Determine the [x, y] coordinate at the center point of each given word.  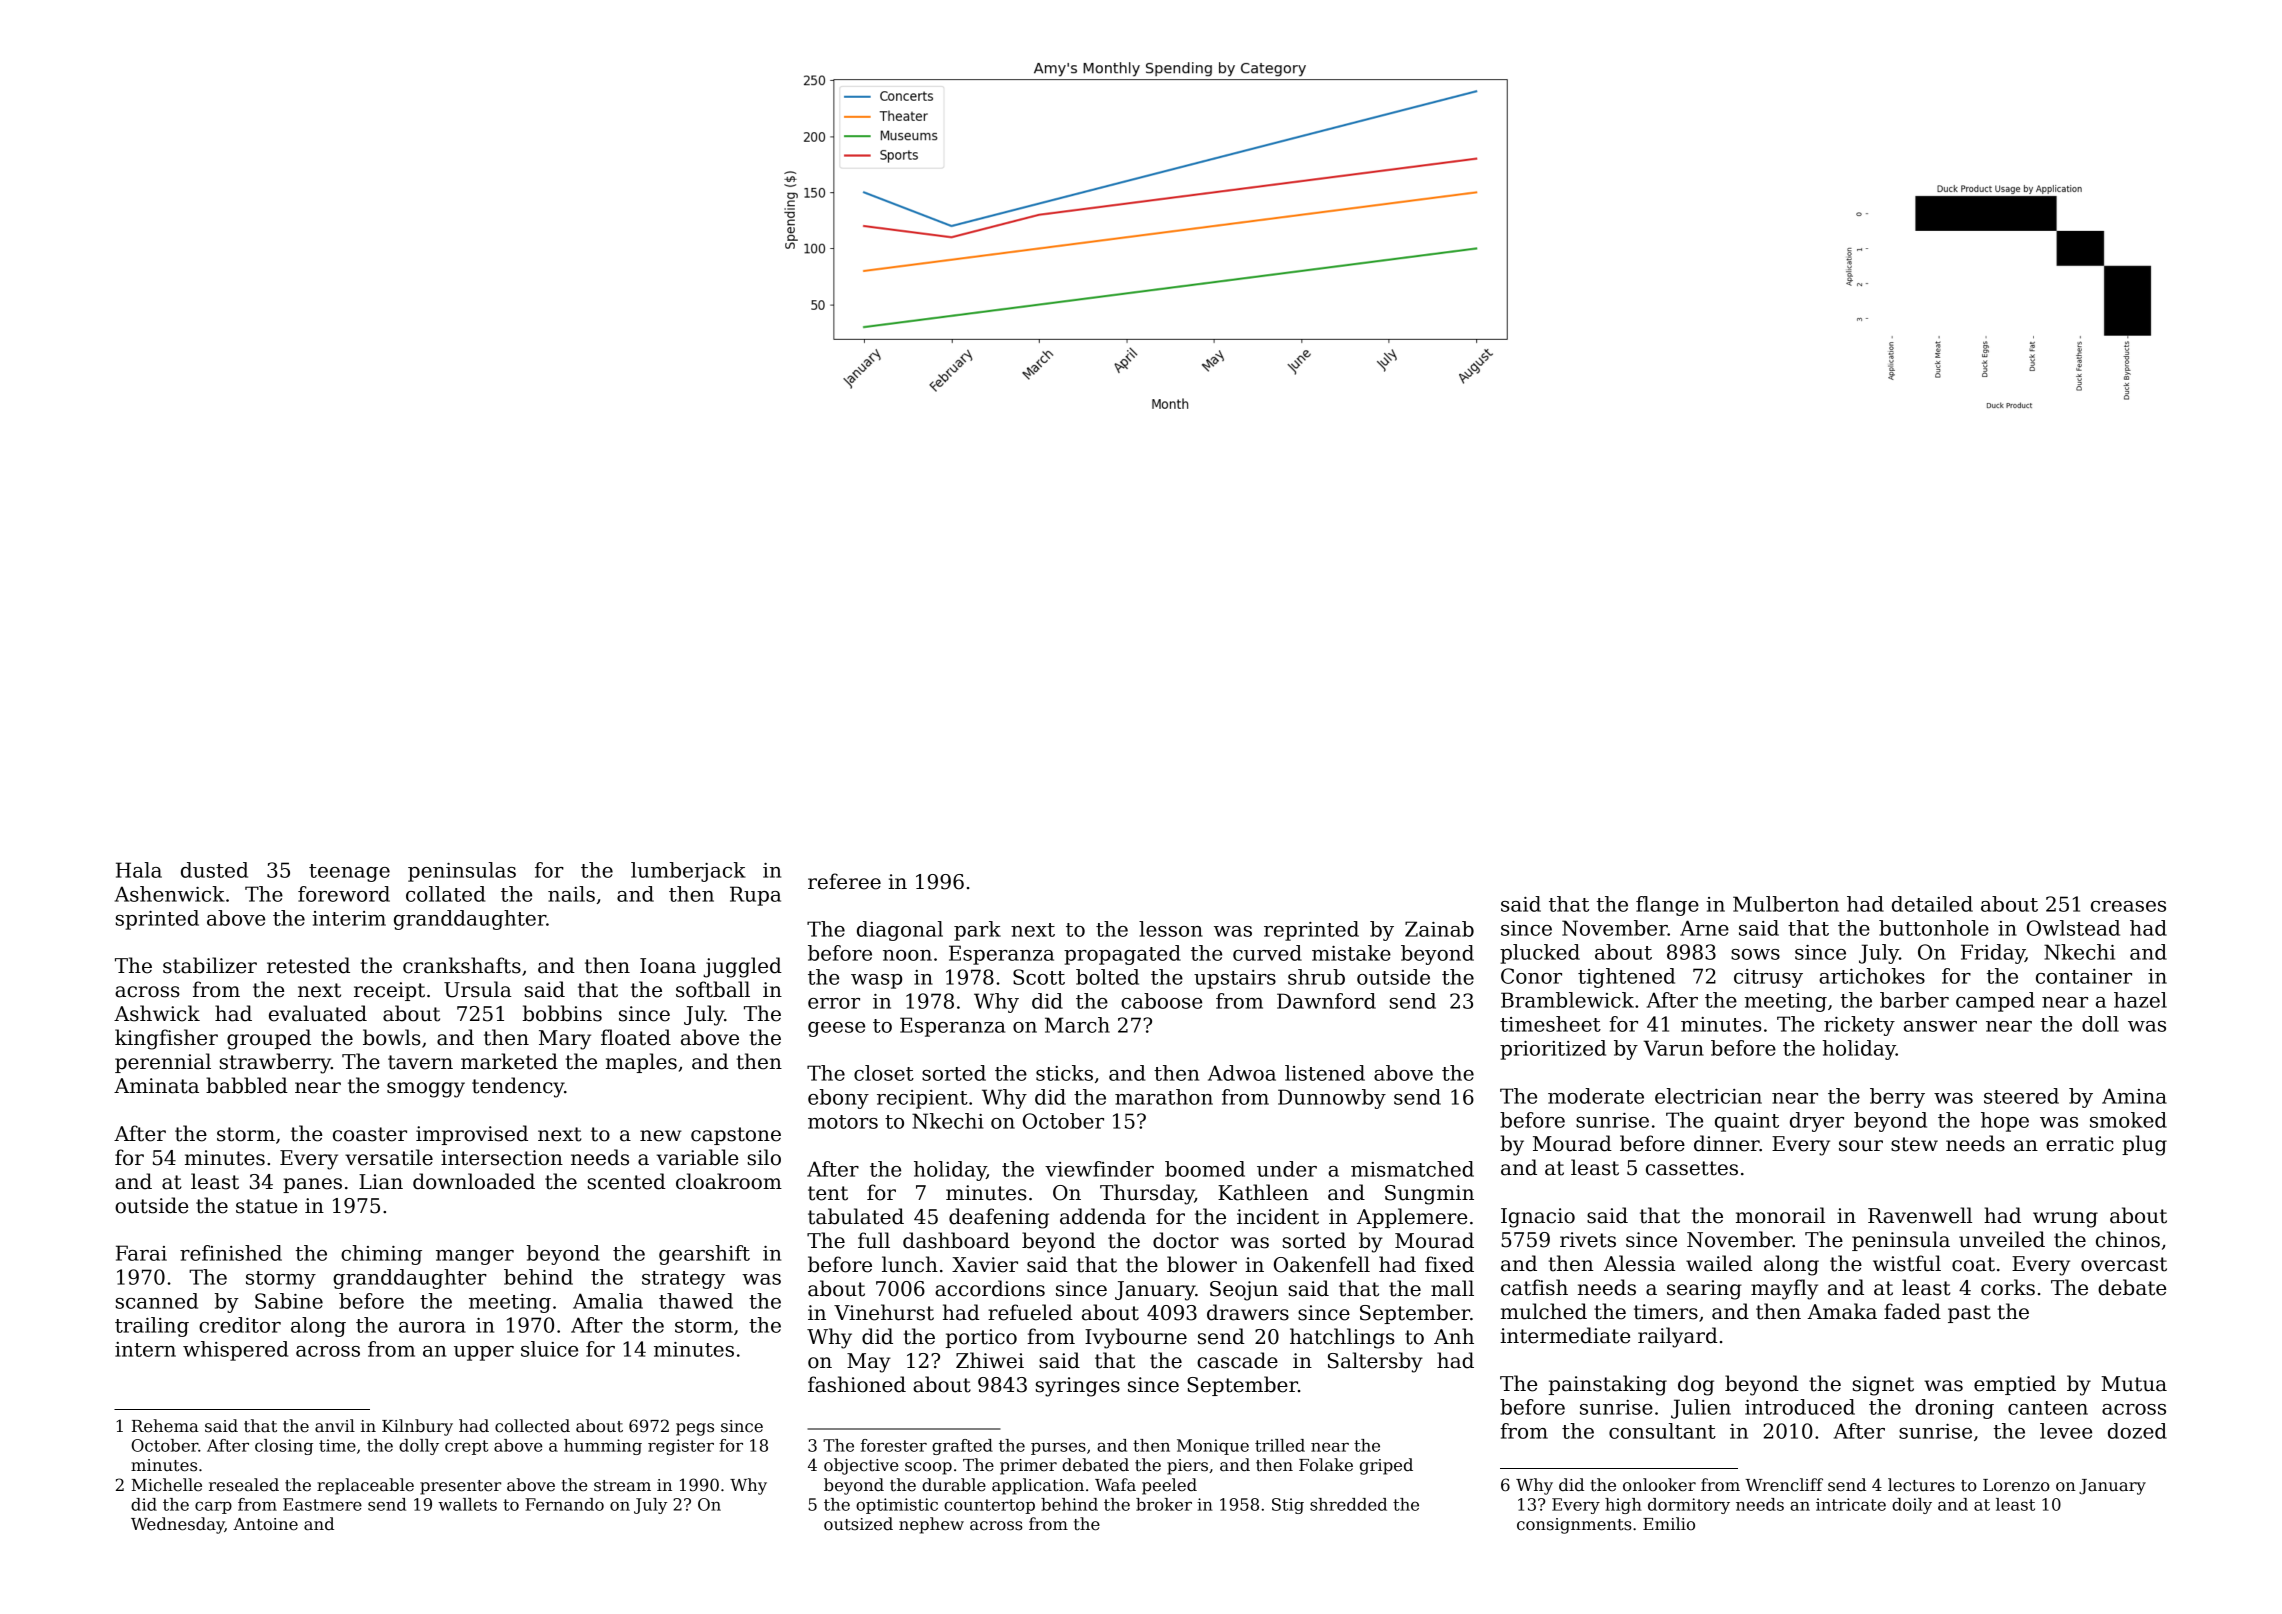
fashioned [857, 1384]
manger [475, 1257]
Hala [139, 870]
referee [844, 881]
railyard [1678, 1337]
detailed [1932, 904]
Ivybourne [1136, 1338]
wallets [467, 1504]
